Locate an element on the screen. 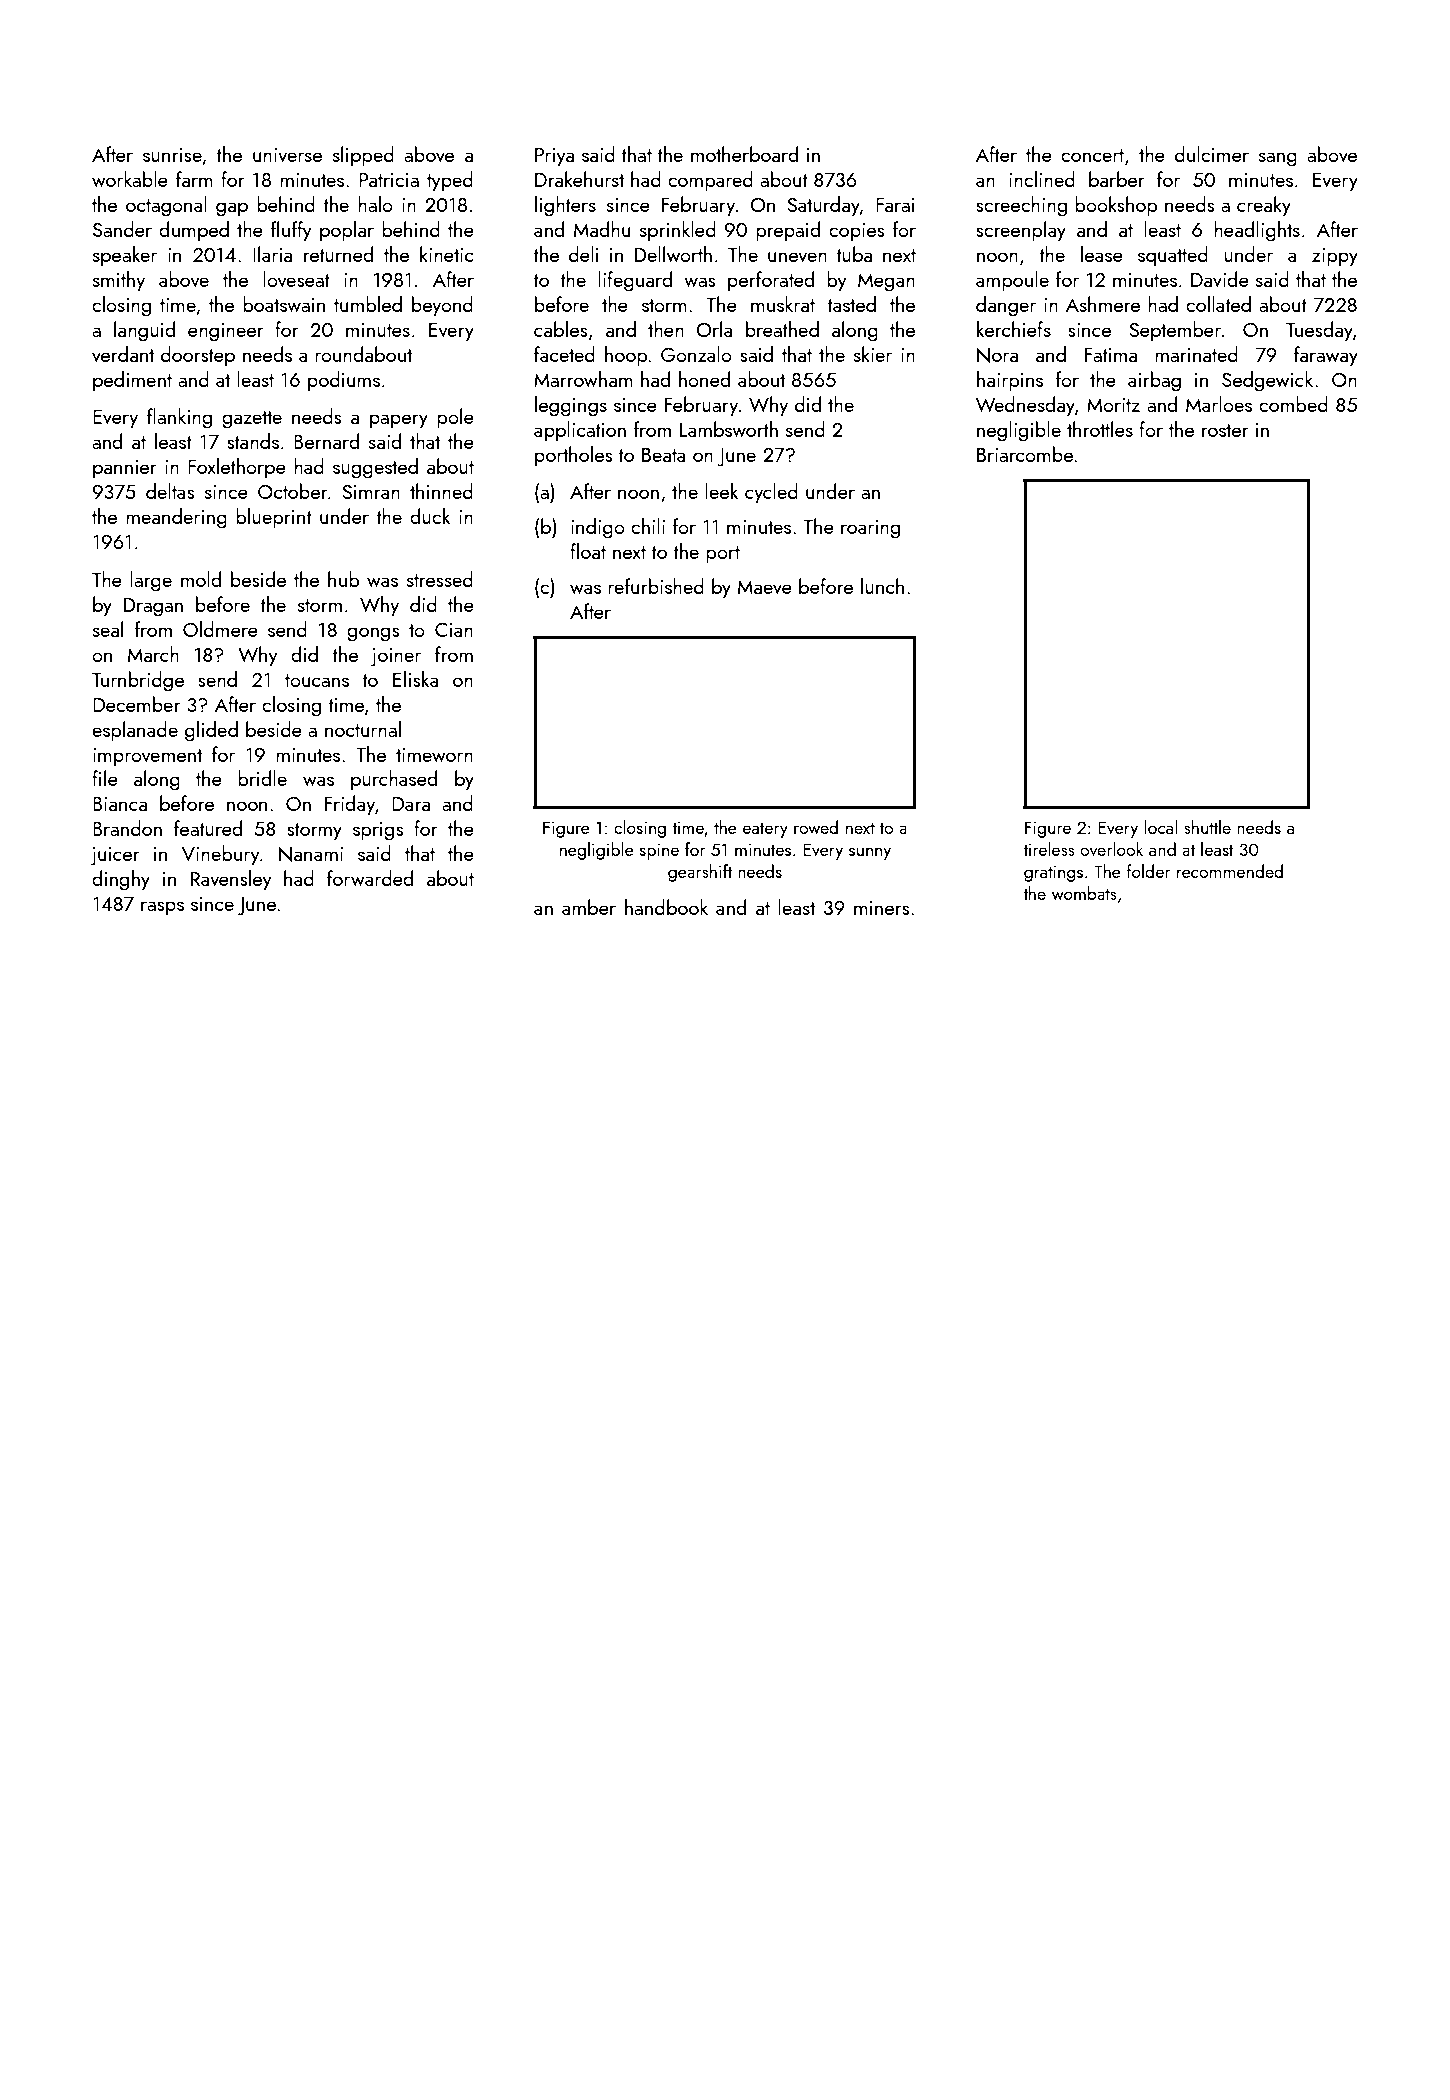  folder is located at coordinates (1148, 871).
